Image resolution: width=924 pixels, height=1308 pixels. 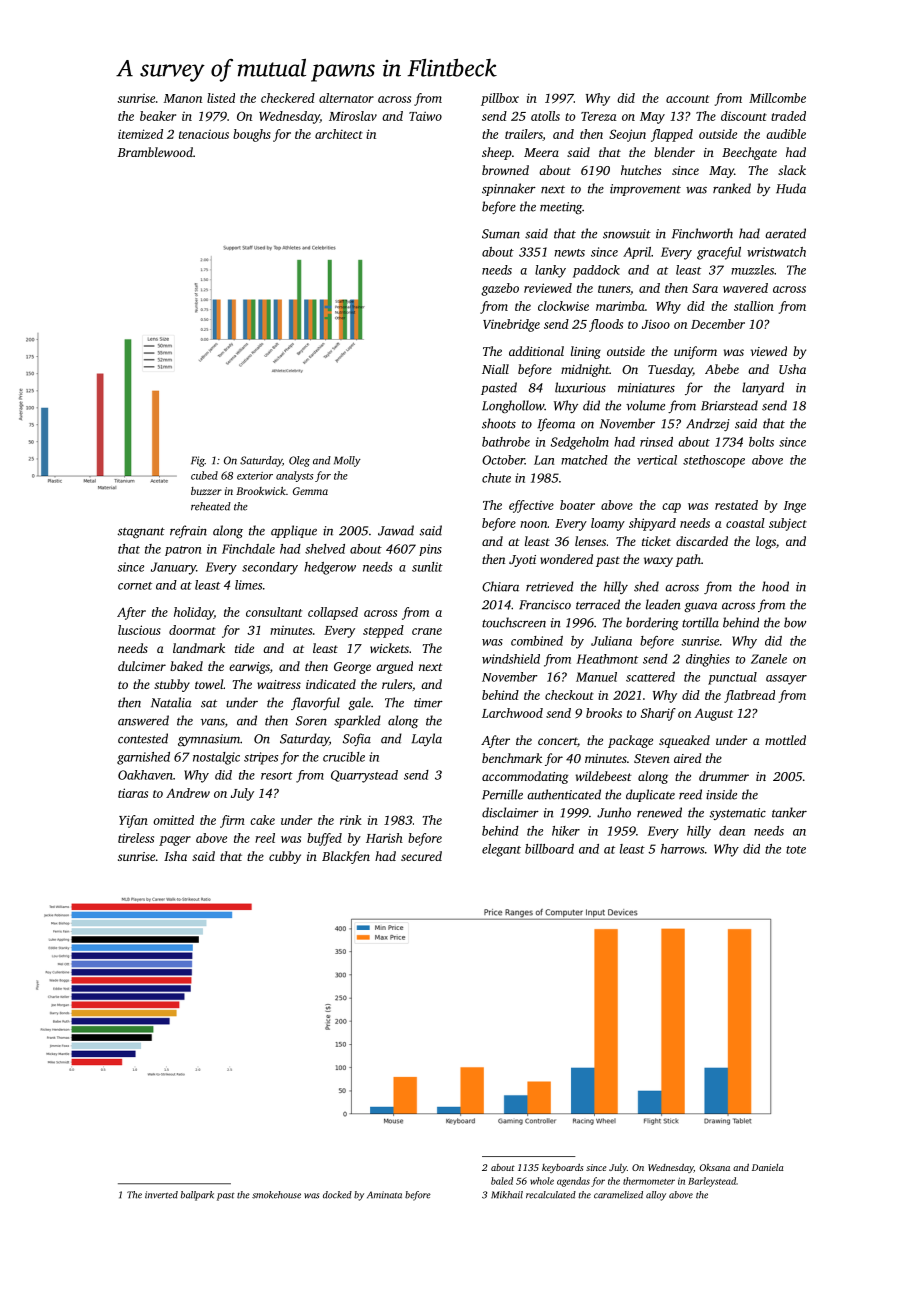 I want to click on account, so click(x=687, y=99).
